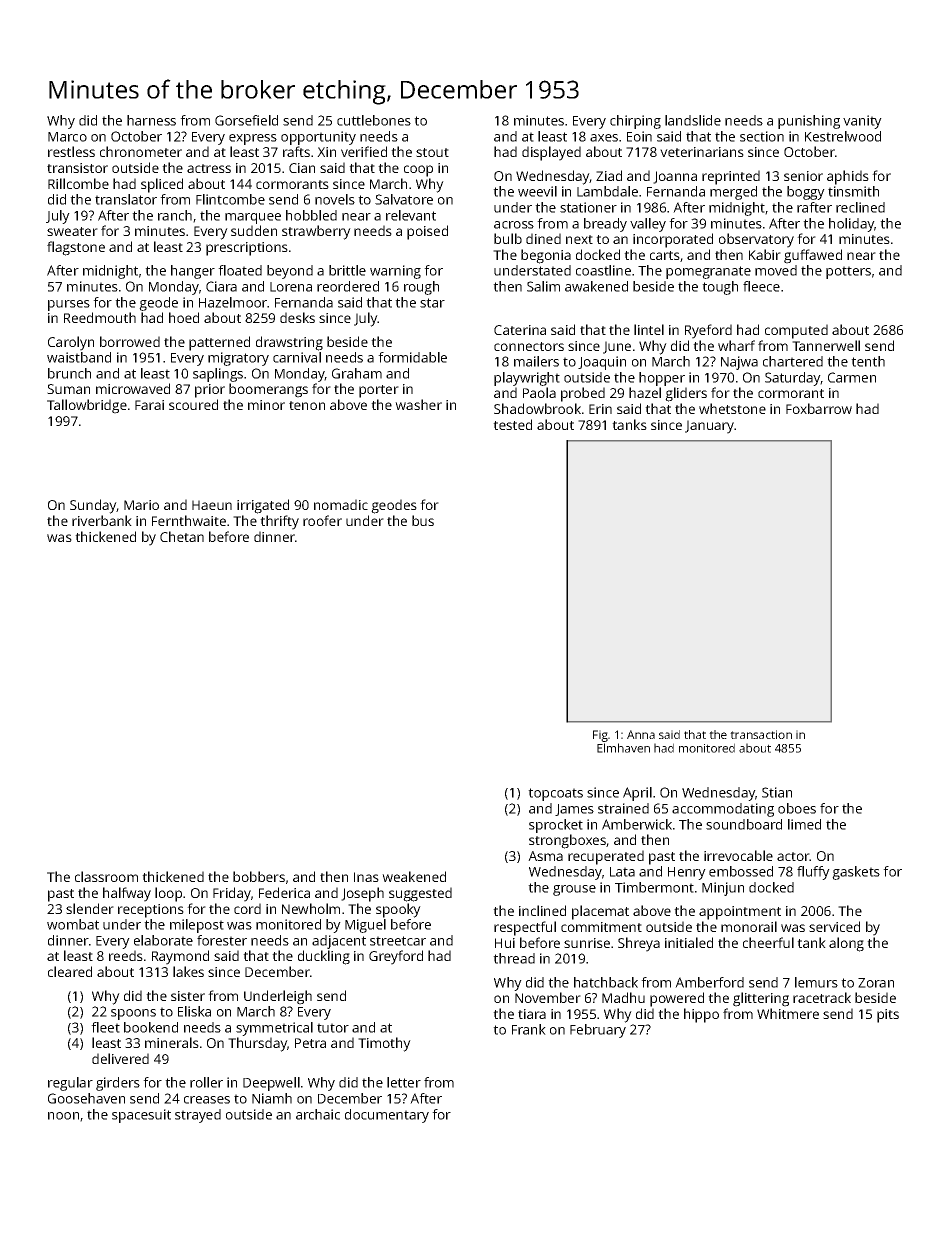 Image resolution: width=952 pixels, height=1233 pixels. I want to click on landslide, so click(693, 120).
